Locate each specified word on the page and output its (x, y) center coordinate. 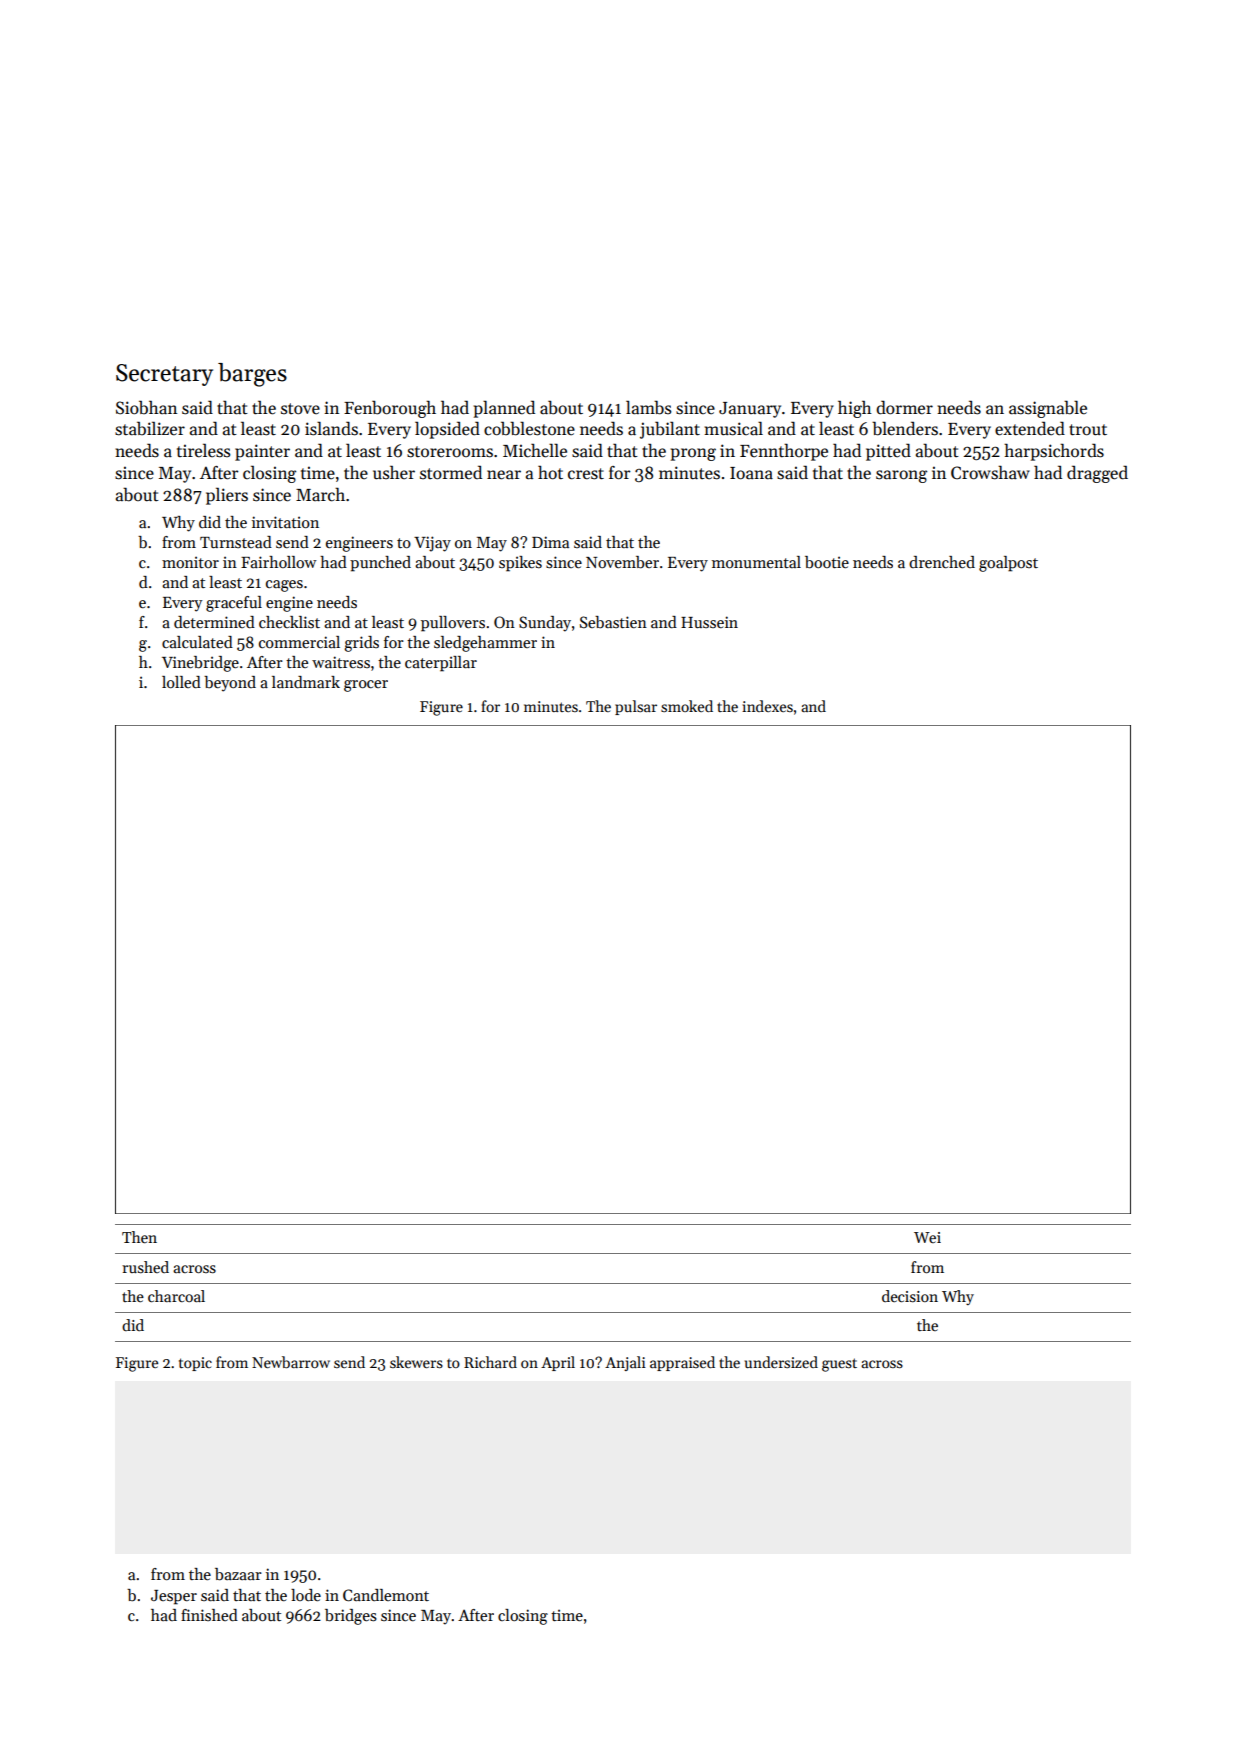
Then (139, 1237)
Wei (927, 1237)
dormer (904, 407)
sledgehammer (485, 644)
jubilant (670, 430)
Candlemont (386, 1595)
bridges (351, 1617)
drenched (942, 562)
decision (910, 1296)
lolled (181, 682)
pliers (227, 496)
